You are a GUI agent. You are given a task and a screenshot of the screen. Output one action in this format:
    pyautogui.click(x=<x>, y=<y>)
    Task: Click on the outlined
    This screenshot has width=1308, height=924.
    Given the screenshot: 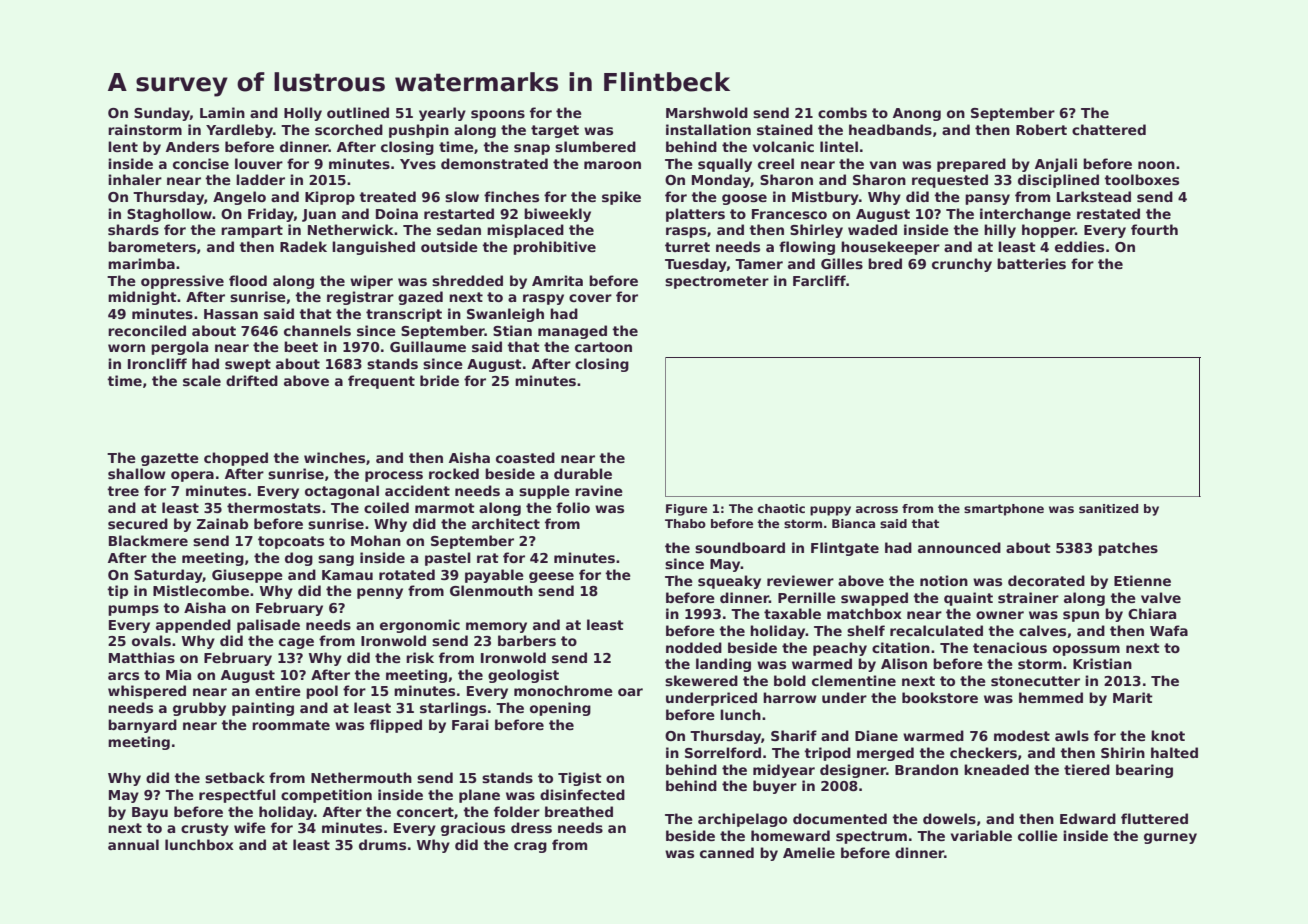 What is the action you would take?
    pyautogui.click(x=358, y=112)
